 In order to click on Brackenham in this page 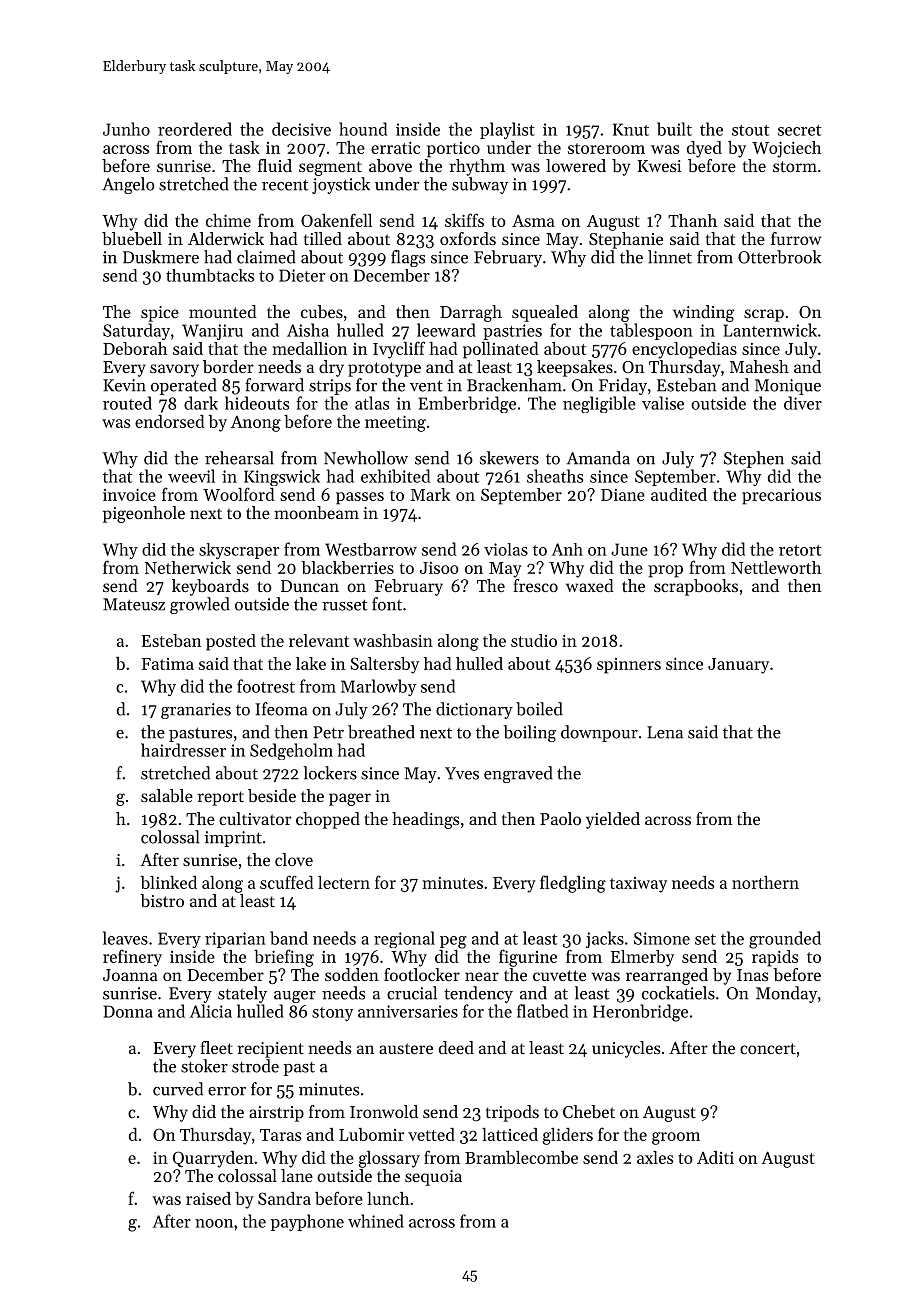, I will do `click(514, 385)`.
